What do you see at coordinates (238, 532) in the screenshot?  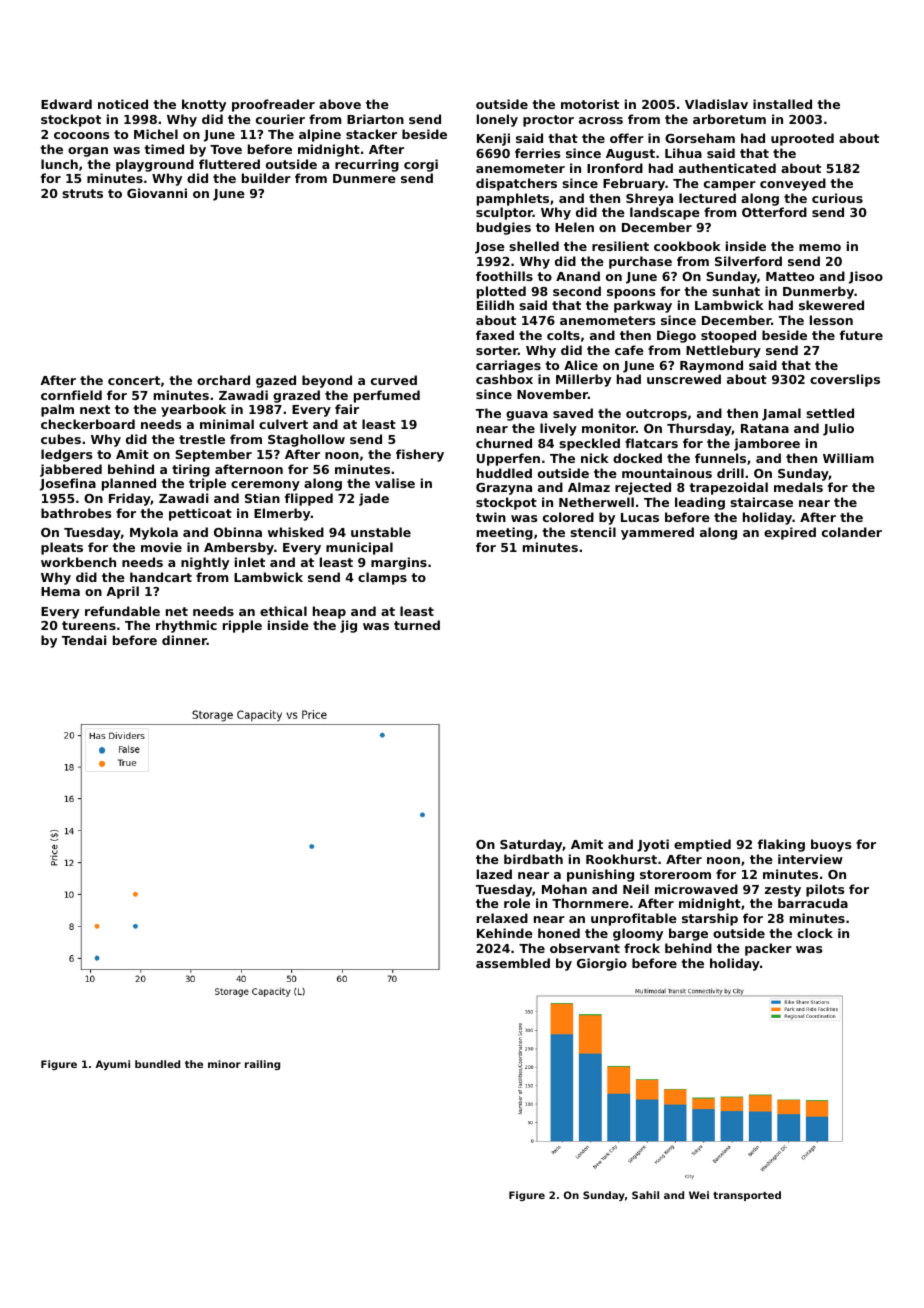 I see `Obinna` at bounding box center [238, 532].
